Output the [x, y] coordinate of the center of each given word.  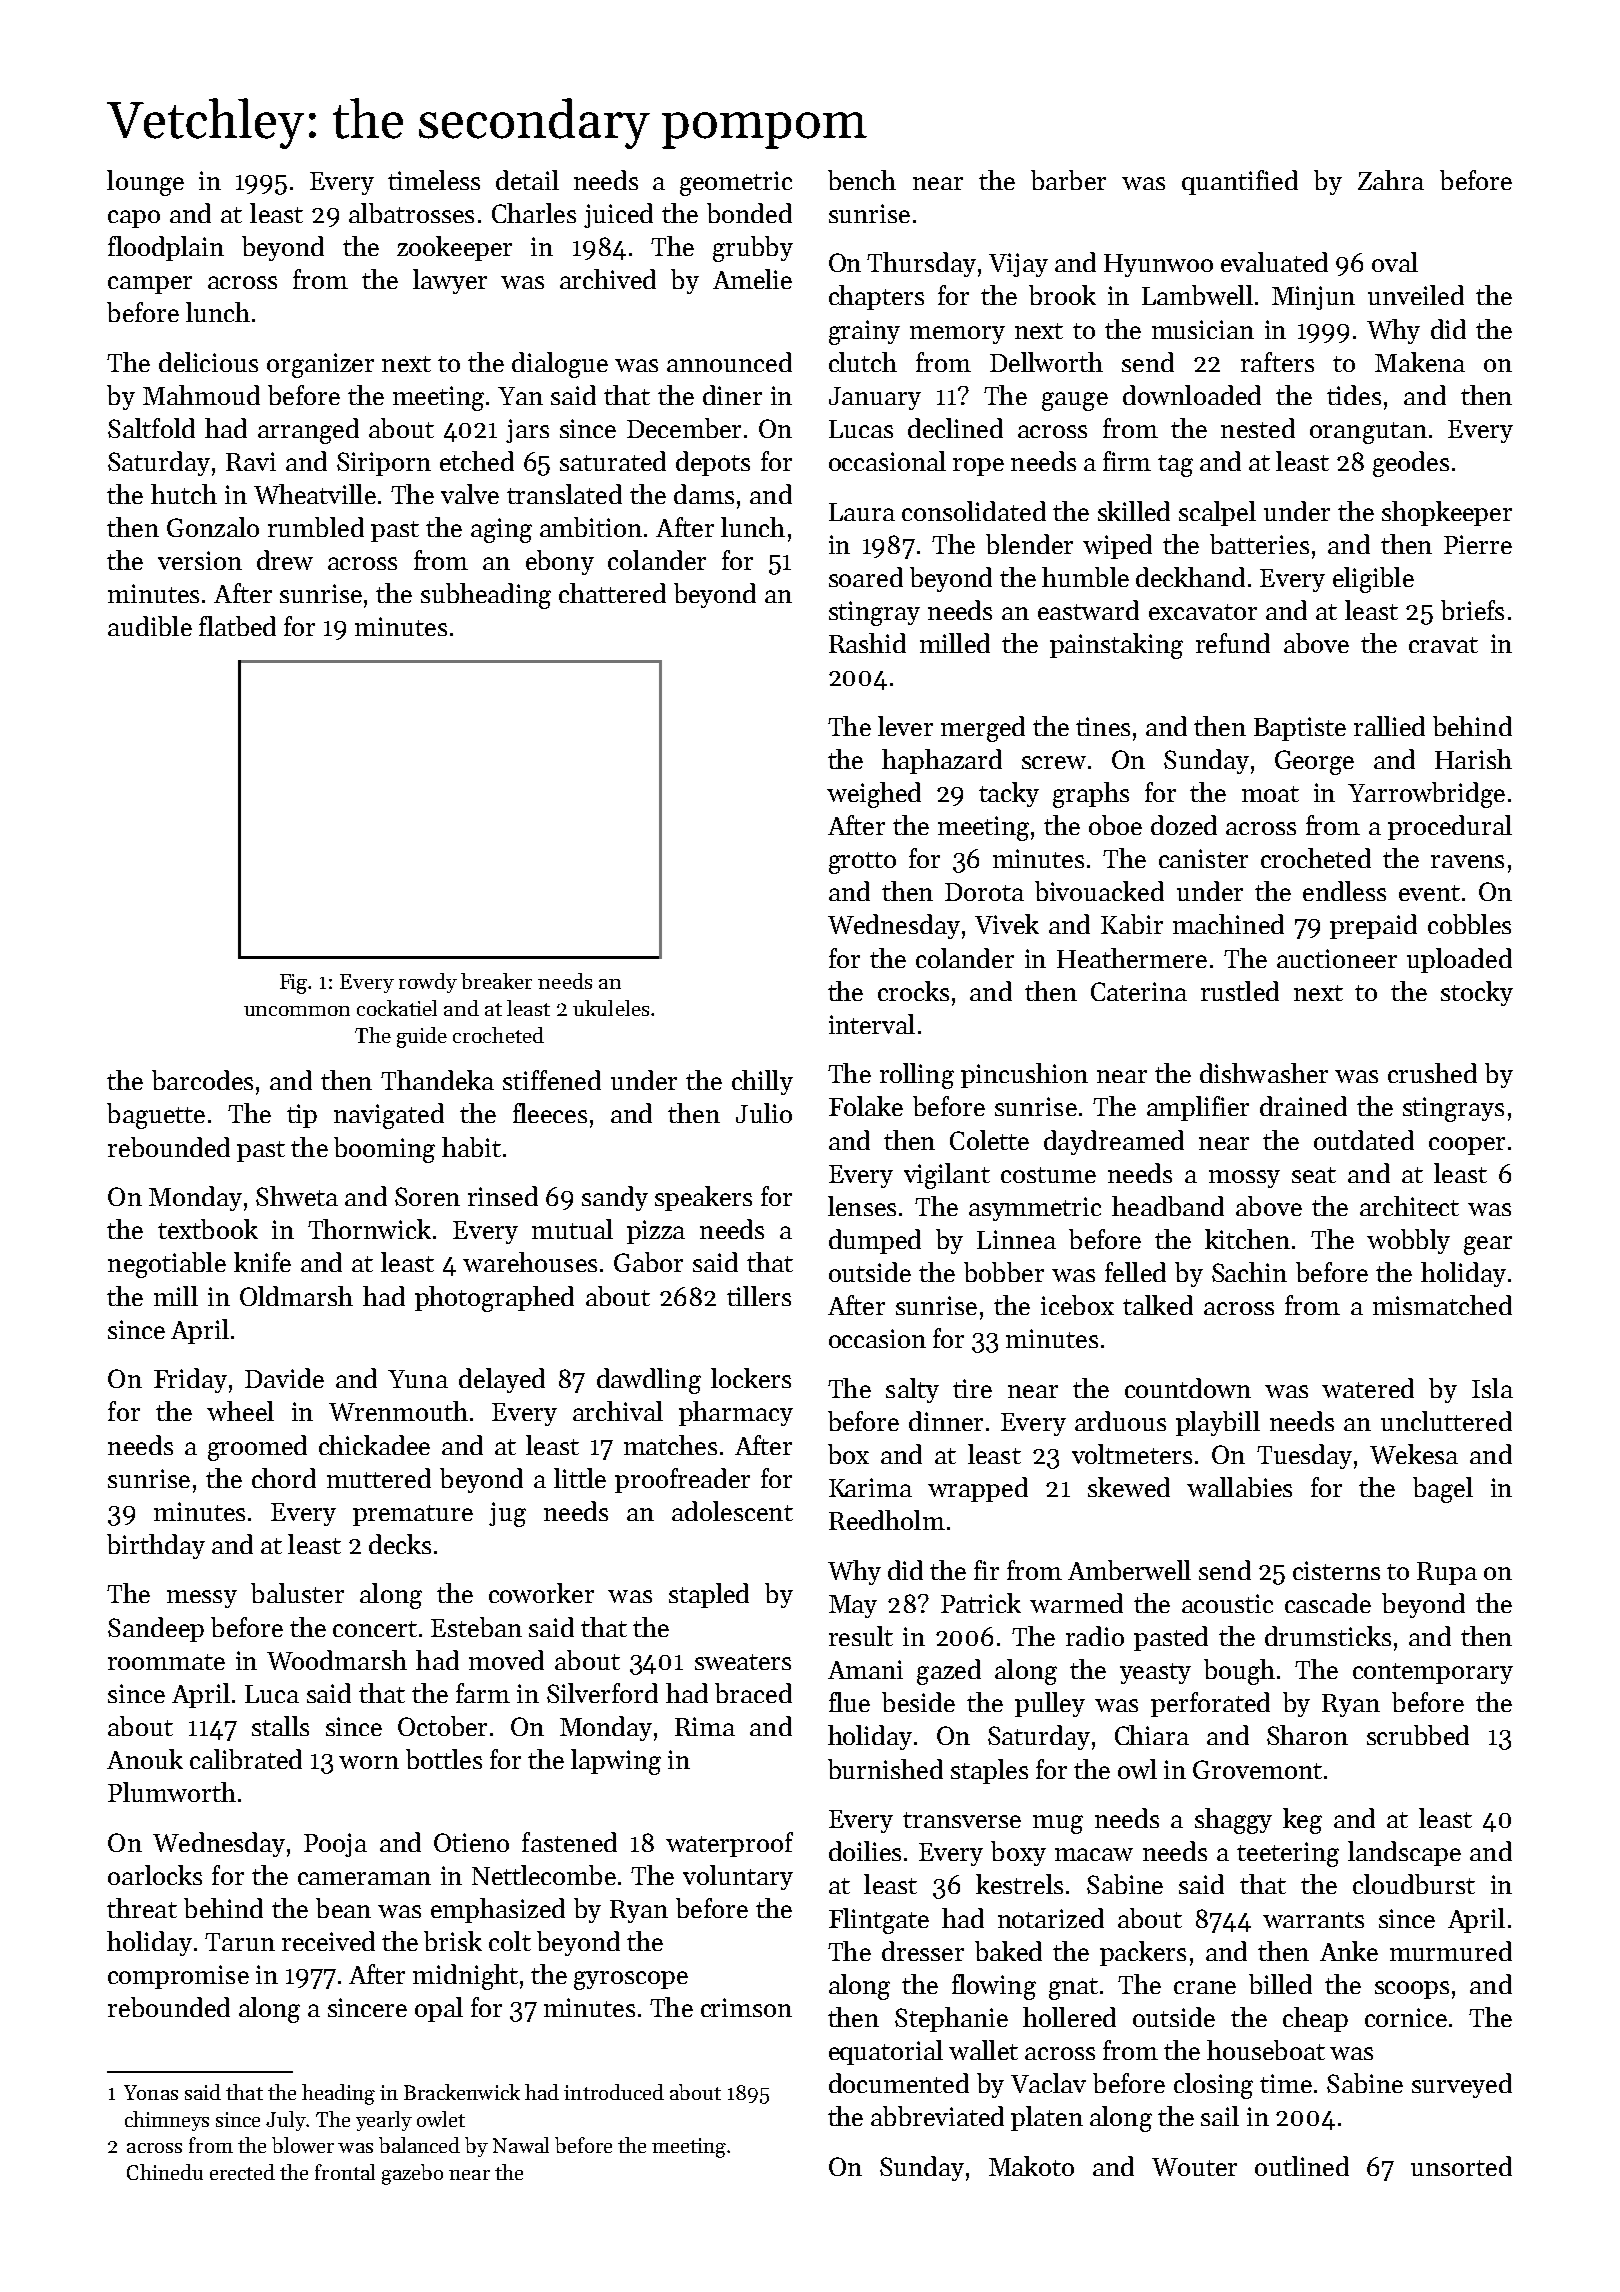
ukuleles [611, 1008]
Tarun [240, 1942]
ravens [1467, 861]
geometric [736, 183]
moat [1270, 794]
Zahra [1391, 180]
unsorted [1461, 2166]
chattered [612, 593]
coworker [541, 1593]
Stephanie [951, 2019]
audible [150, 626]
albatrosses [411, 213]
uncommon [297, 1011]
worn [369, 1762]
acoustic [1227, 1603]
